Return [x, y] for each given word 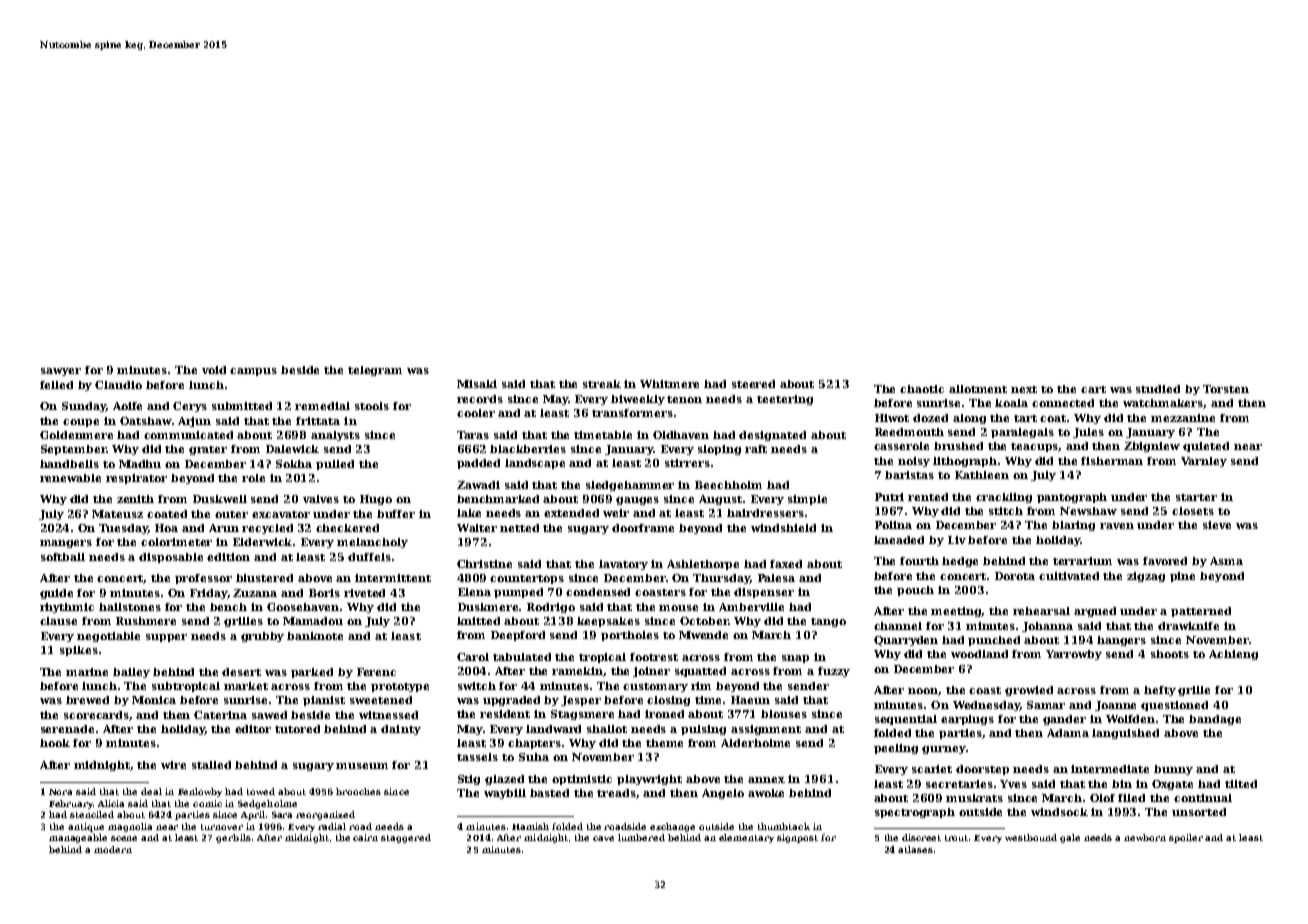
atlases [915, 849]
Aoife [127, 406]
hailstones [130, 607]
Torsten [1226, 389]
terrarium [1082, 561]
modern [113, 849]
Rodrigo [551, 608]
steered [753, 384]
